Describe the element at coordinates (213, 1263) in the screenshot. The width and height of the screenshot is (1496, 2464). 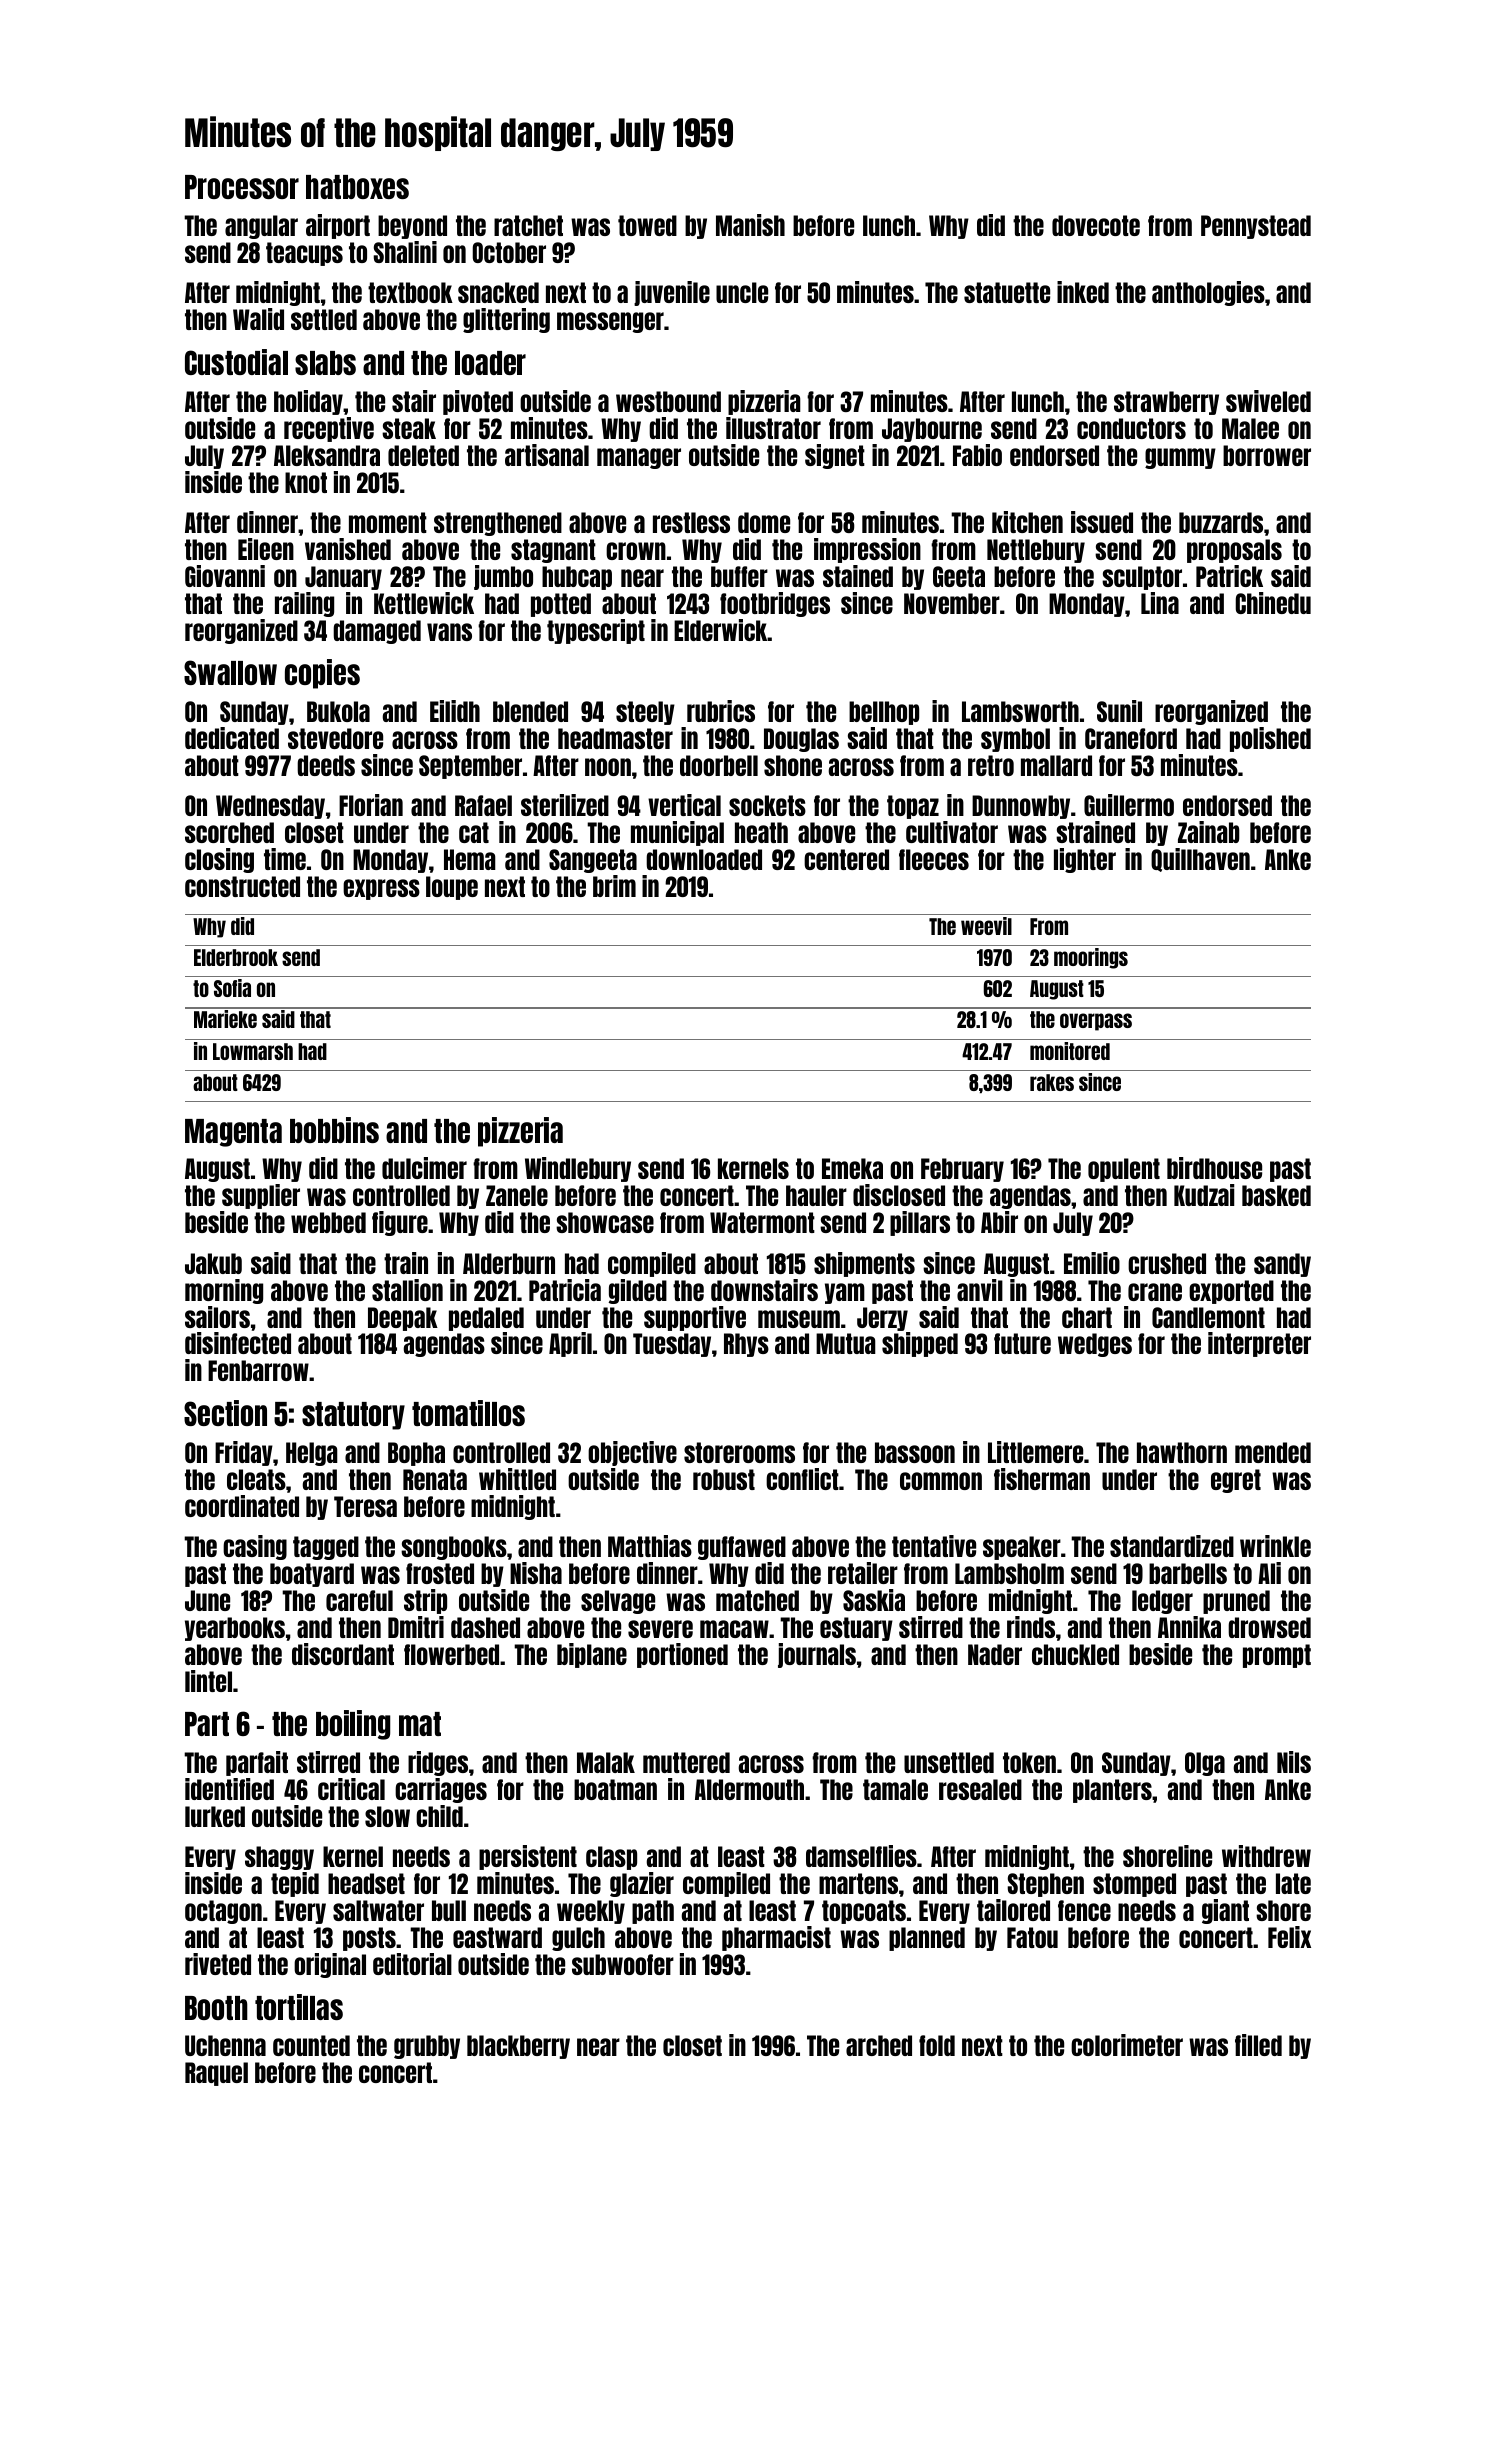
I see `Jakub` at that location.
